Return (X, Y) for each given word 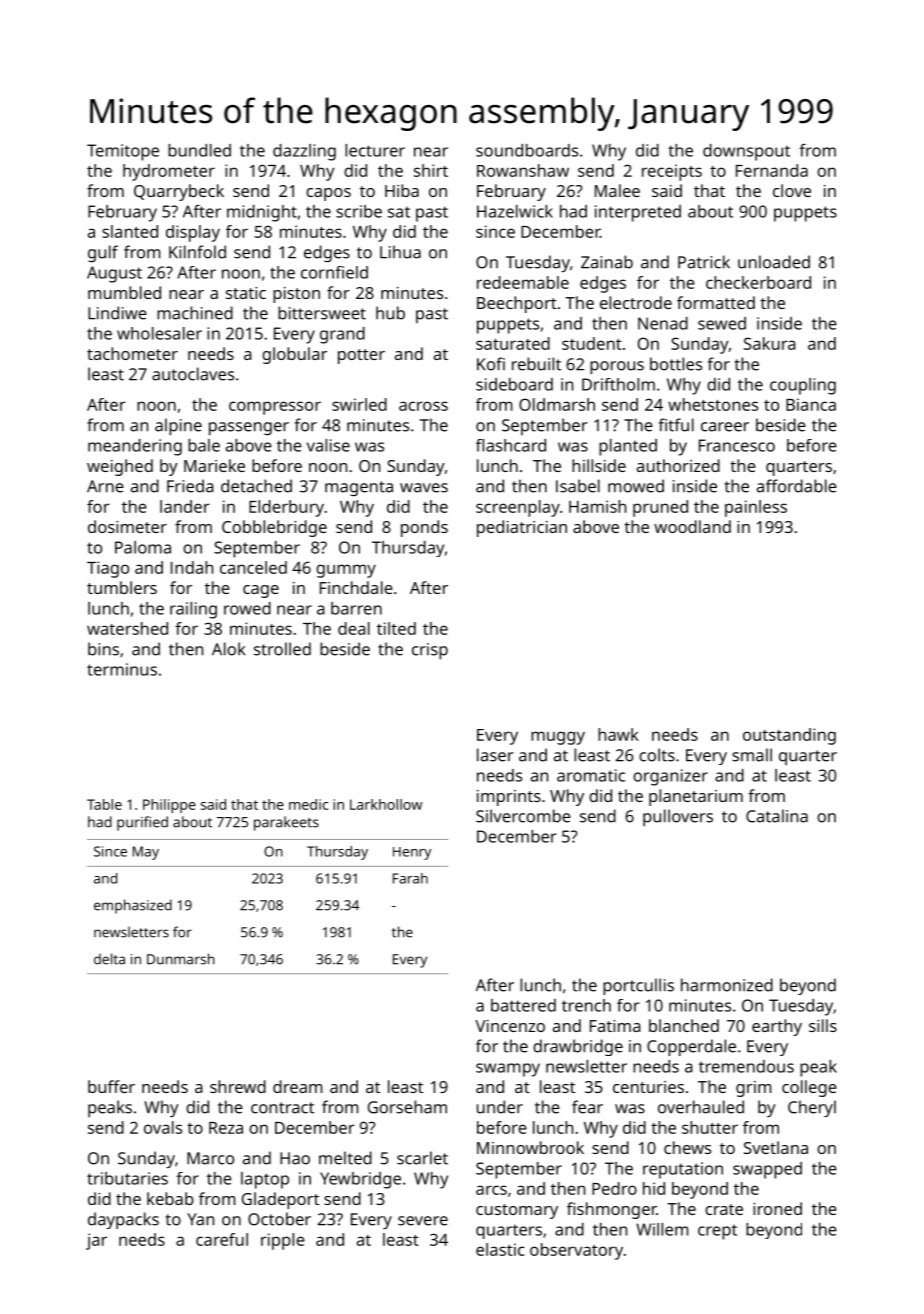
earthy (777, 1027)
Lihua (400, 252)
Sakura (770, 343)
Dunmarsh (181, 959)
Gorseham (407, 1107)
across (423, 406)
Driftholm (618, 384)
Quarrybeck (179, 192)
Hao (295, 1158)
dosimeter (127, 526)
